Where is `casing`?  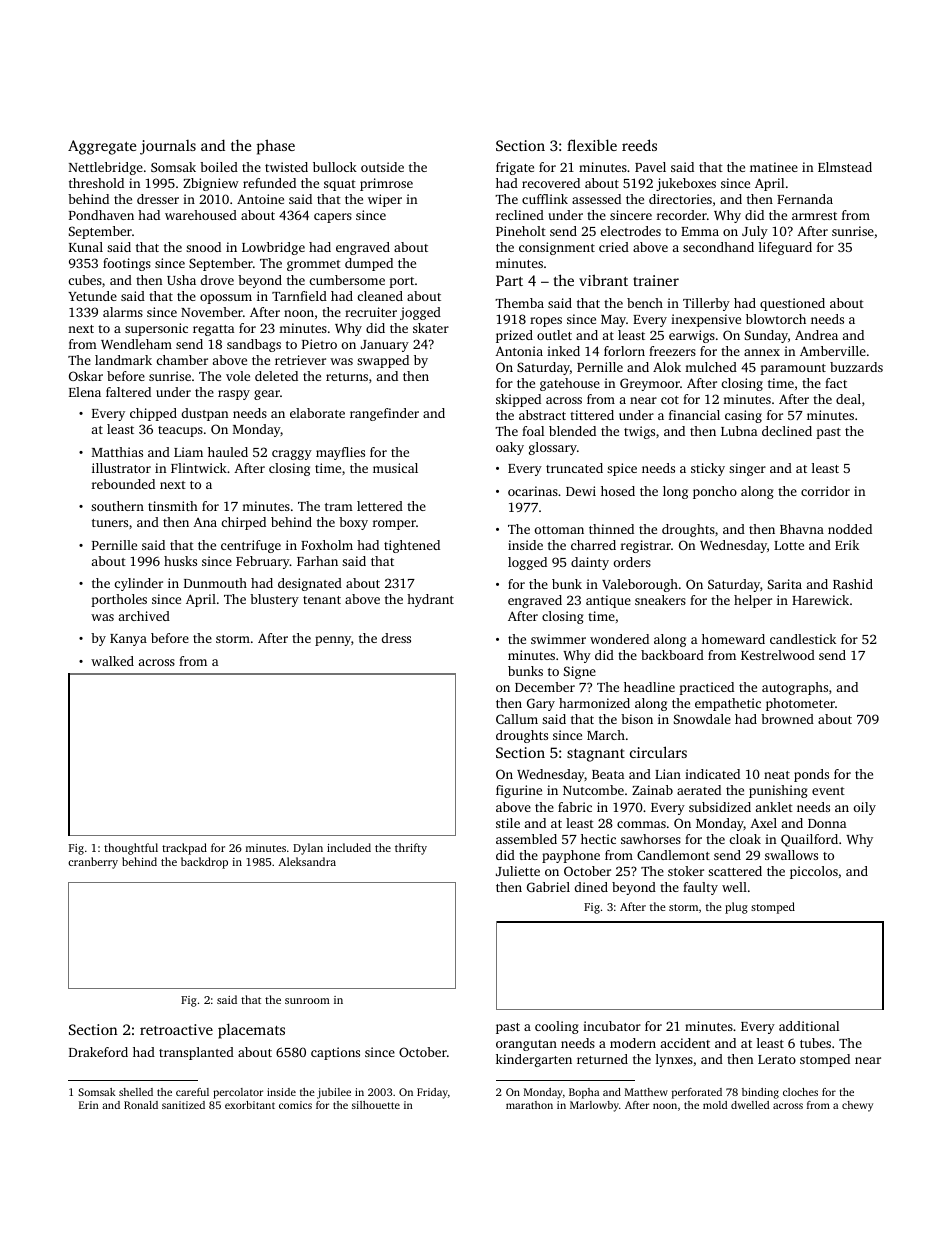
casing is located at coordinates (743, 416).
